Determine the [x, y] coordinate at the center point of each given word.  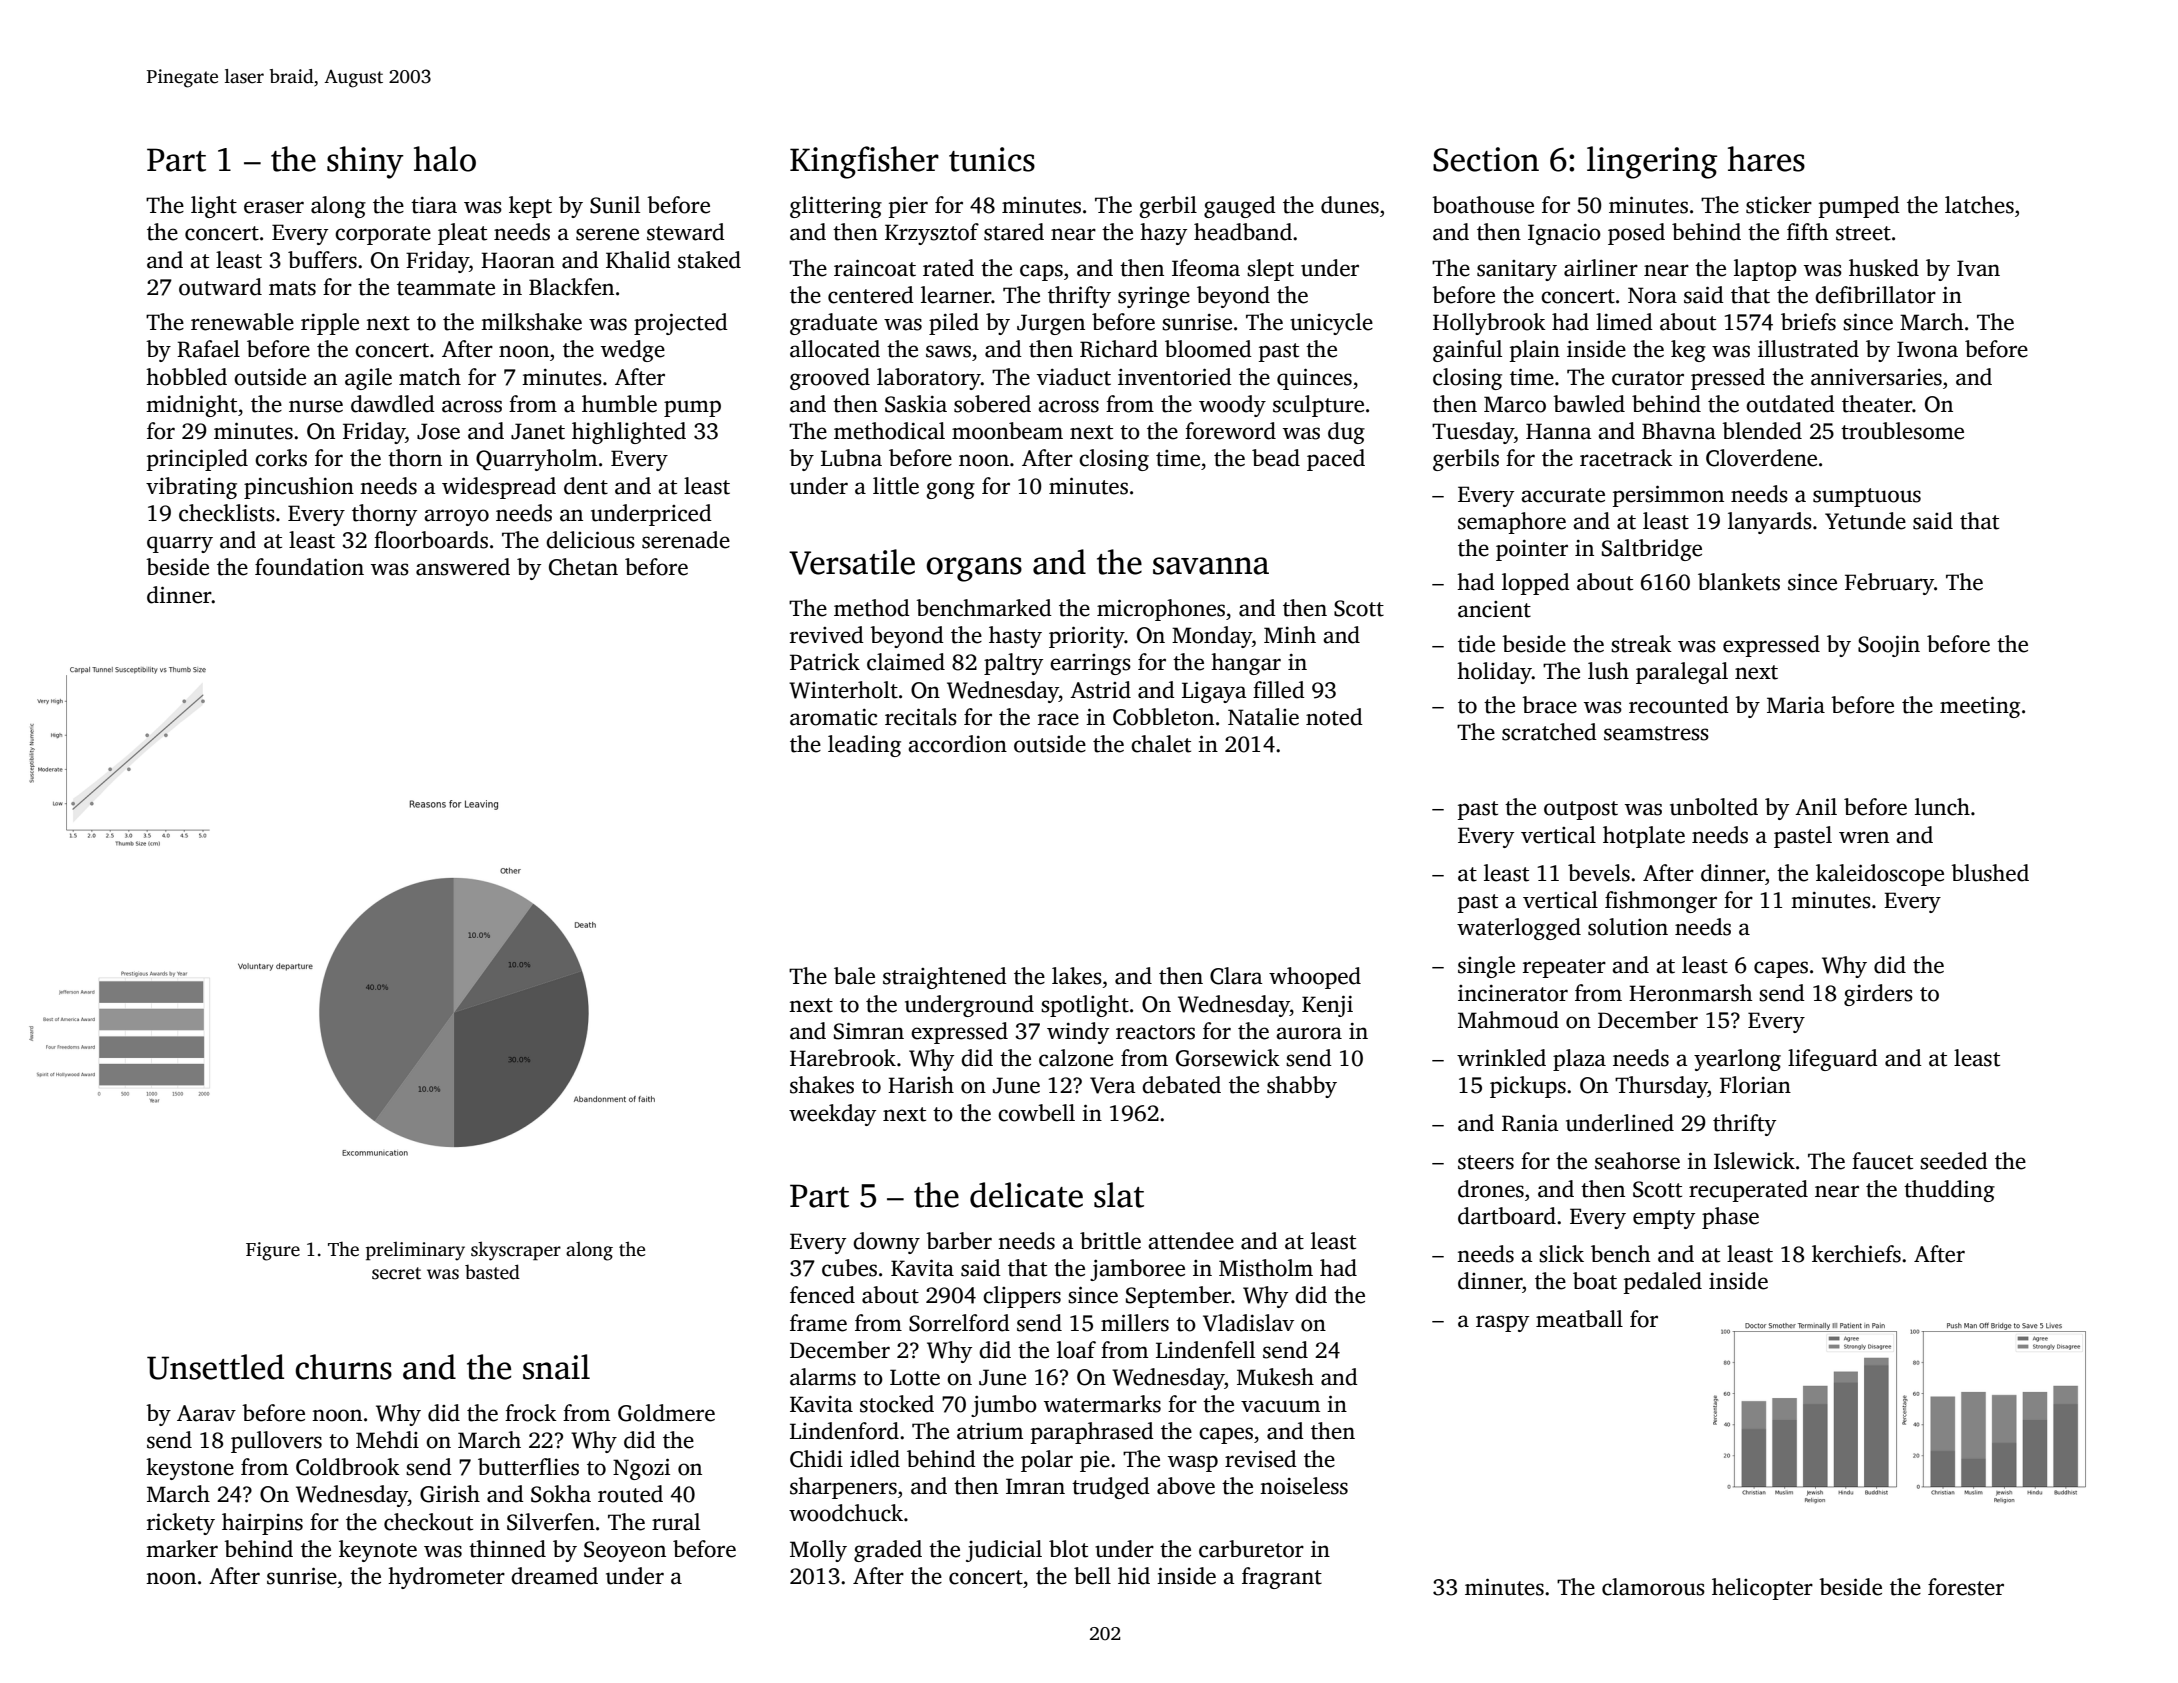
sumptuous [1867, 497]
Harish [921, 1085]
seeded [1954, 1161]
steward [686, 232]
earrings [1090, 664]
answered [463, 567]
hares [1766, 159]
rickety [181, 1524]
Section [1486, 159]
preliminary [415, 1251]
